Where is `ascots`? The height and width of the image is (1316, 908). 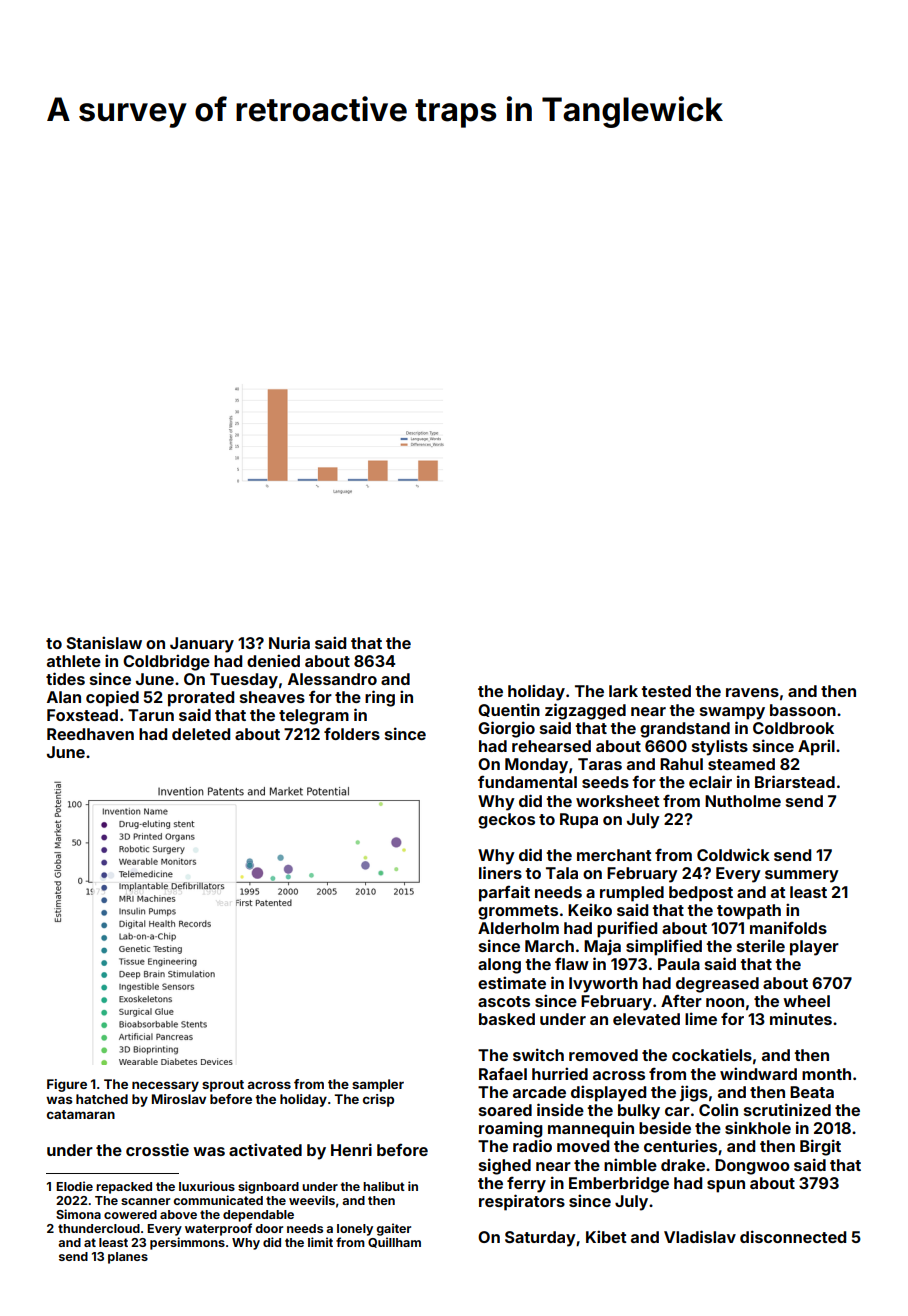
ascots is located at coordinates (504, 1001).
